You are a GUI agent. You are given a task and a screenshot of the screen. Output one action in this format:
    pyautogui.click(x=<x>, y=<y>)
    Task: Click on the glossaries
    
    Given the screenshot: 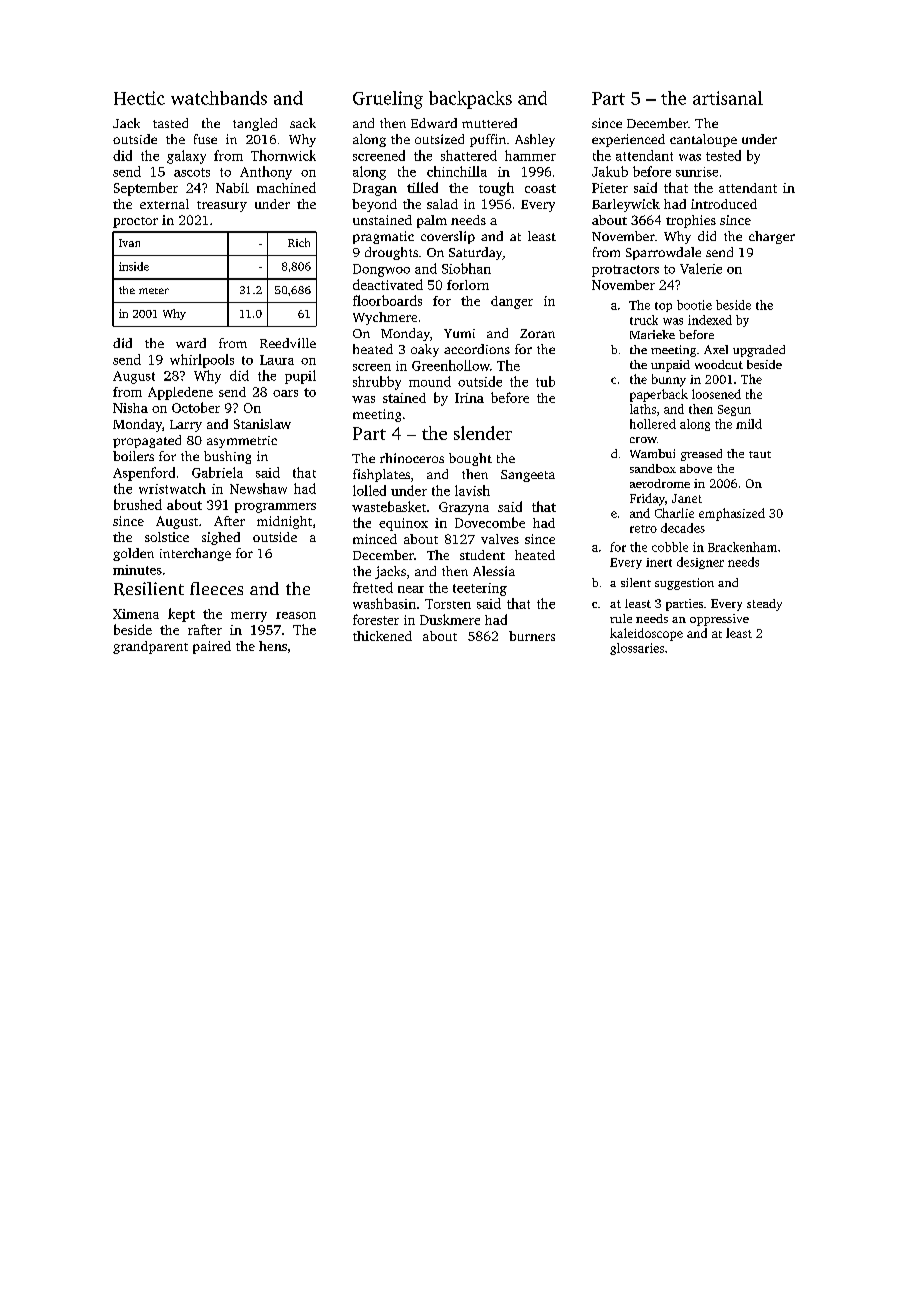 What is the action you would take?
    pyautogui.click(x=637, y=649)
